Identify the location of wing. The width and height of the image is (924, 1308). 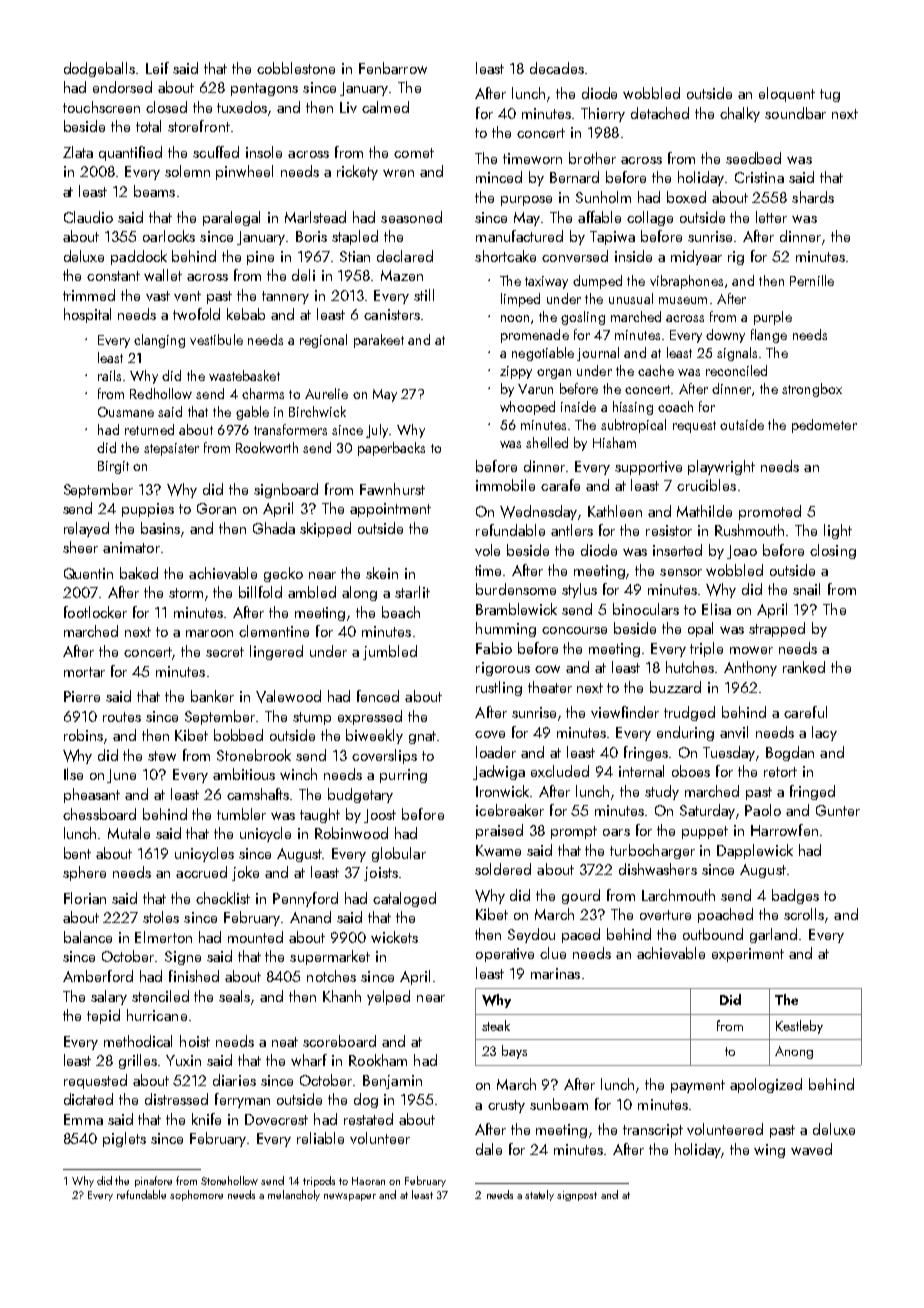
(769, 1151).
